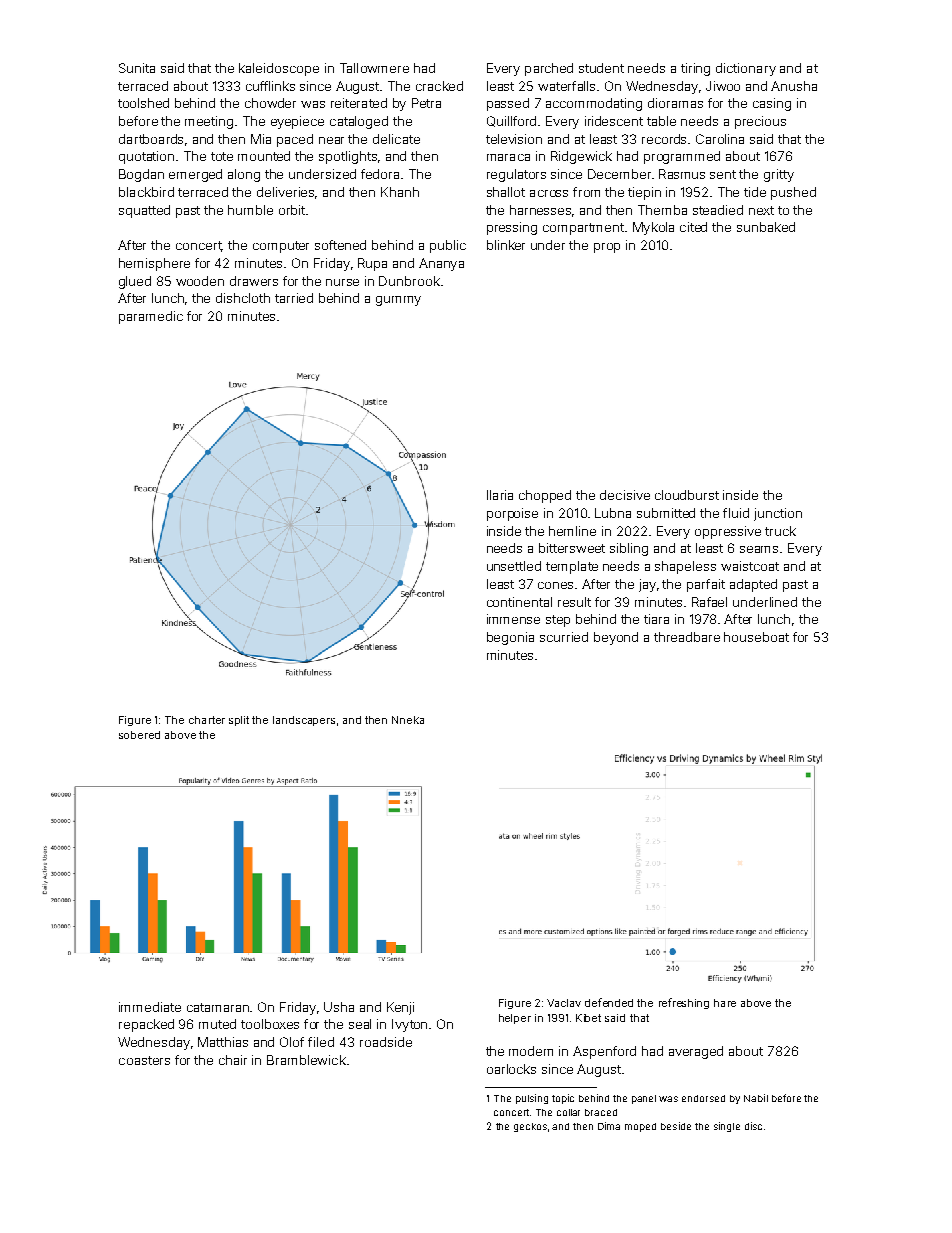  Describe the element at coordinates (746, 69) in the document. I see `dictionary` at that location.
